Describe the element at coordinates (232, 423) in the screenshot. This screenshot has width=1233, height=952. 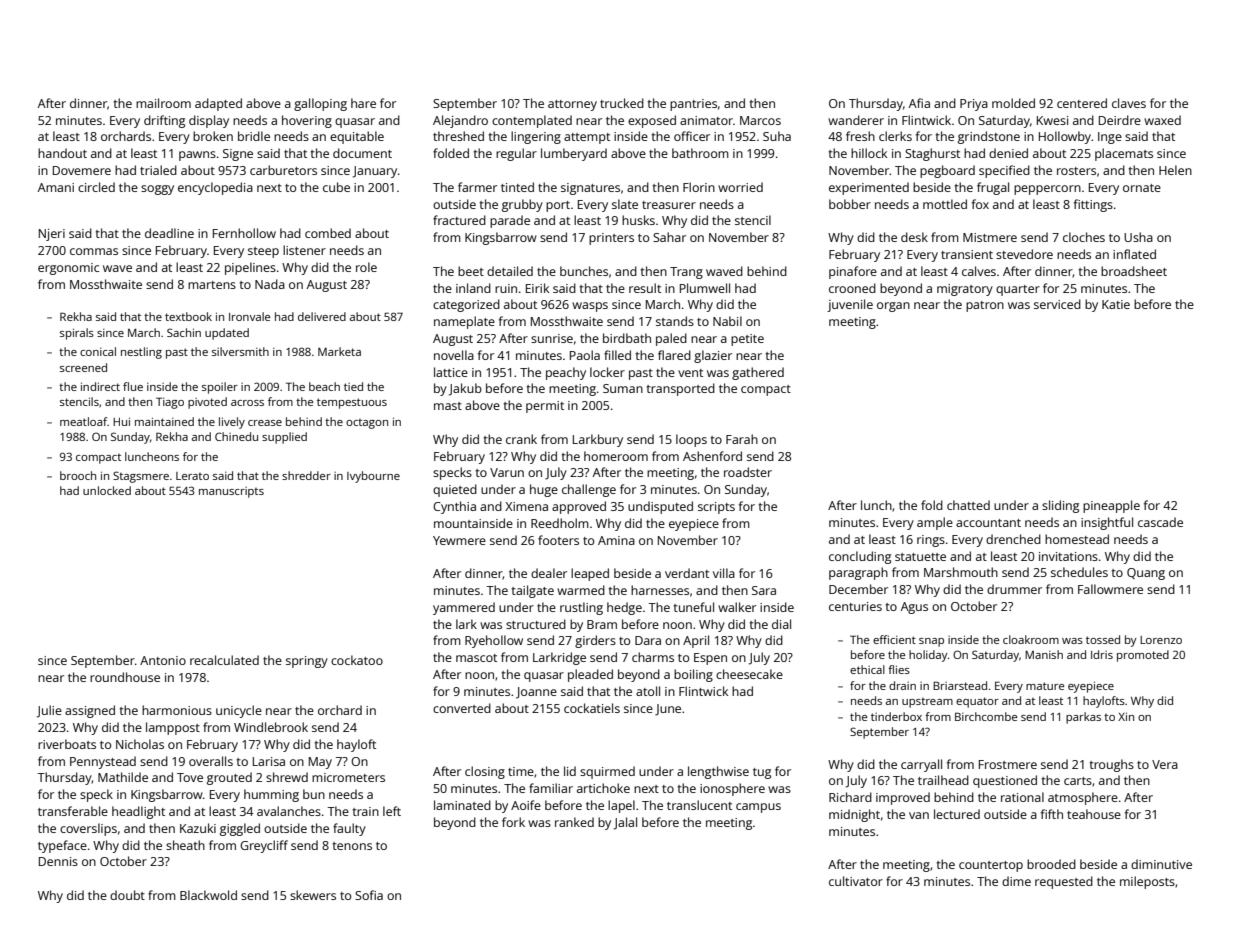
I see `lively` at that location.
